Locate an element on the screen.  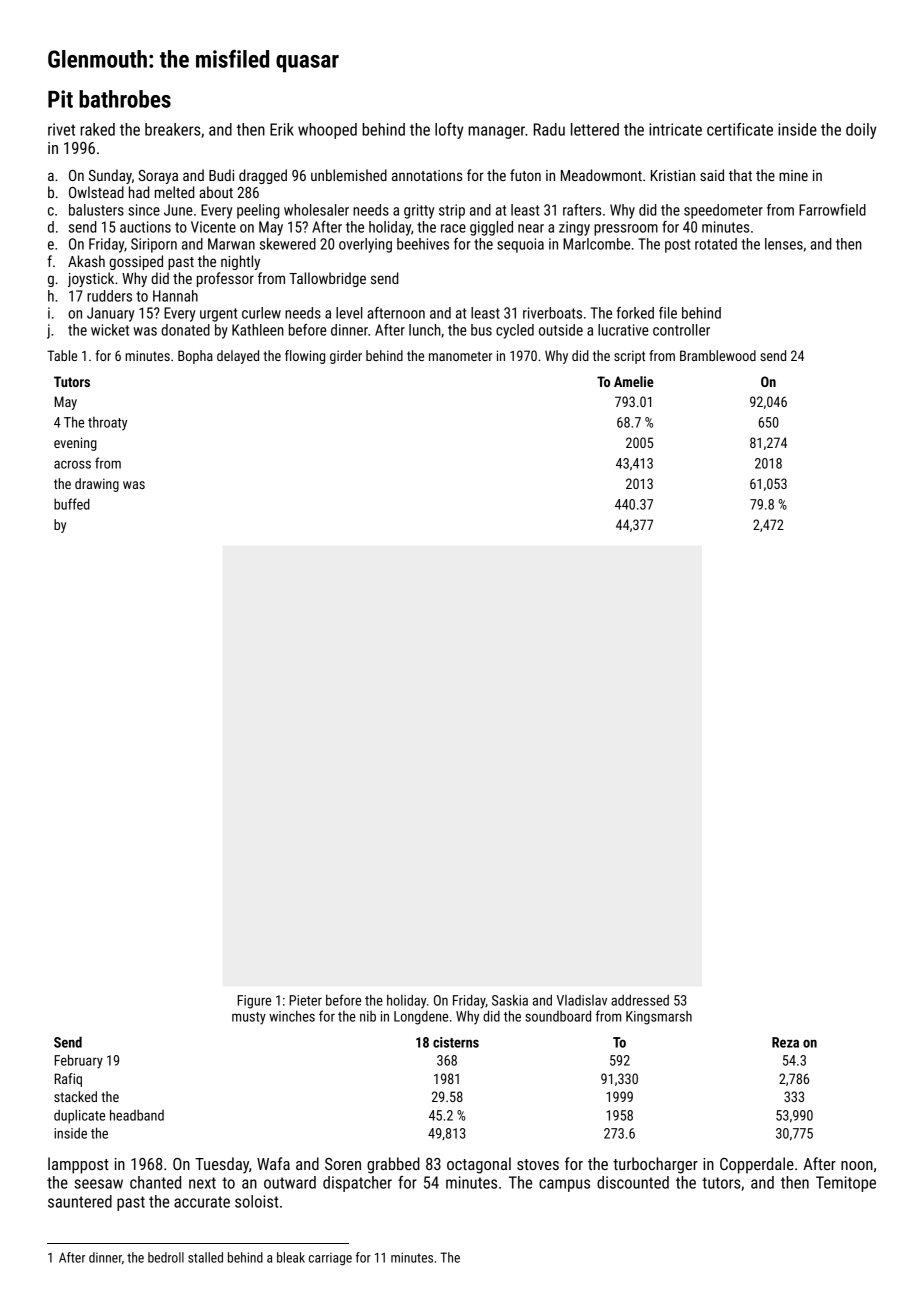
Saskia is located at coordinates (510, 1000).
